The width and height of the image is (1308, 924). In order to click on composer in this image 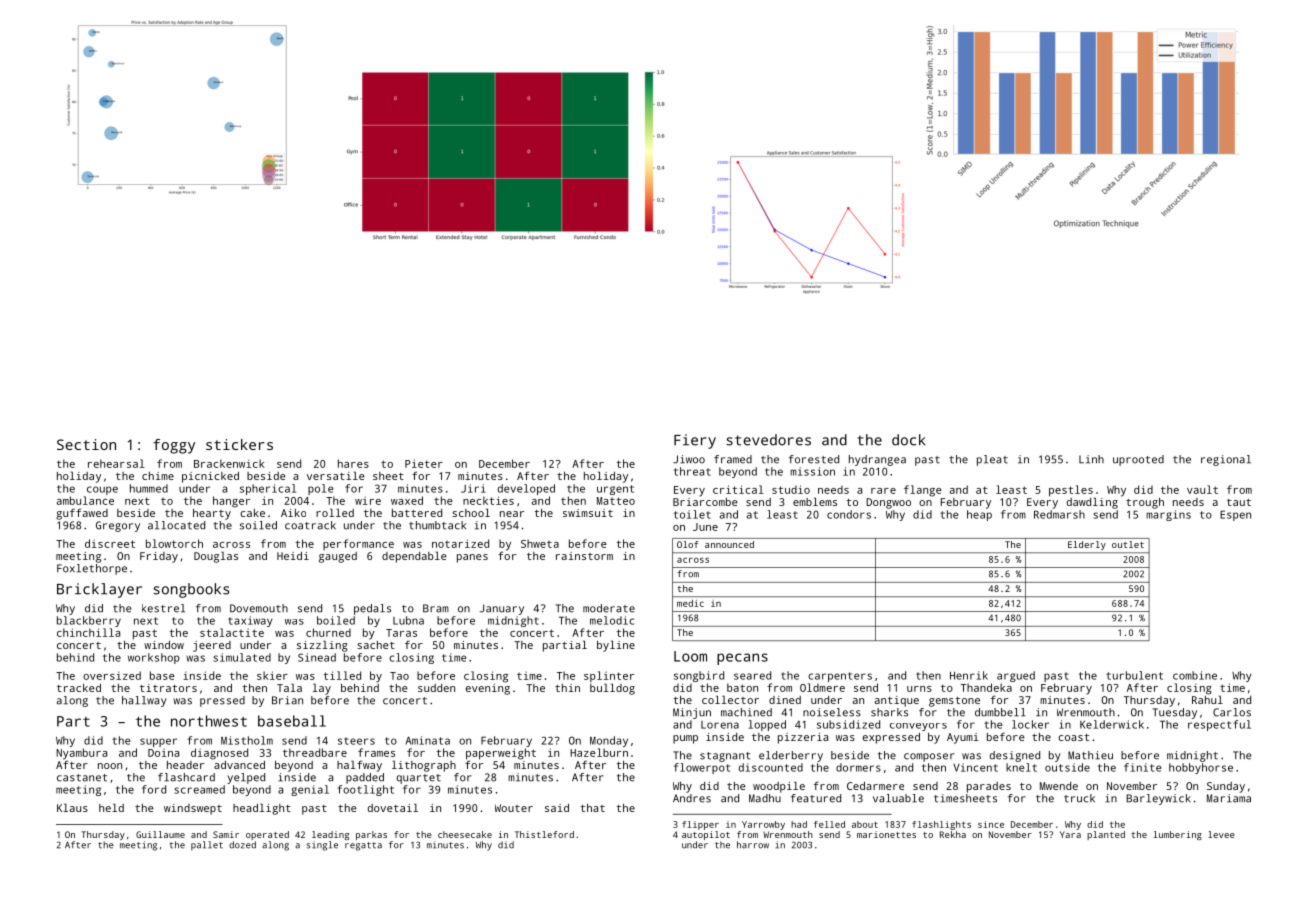, I will do `click(929, 757)`.
